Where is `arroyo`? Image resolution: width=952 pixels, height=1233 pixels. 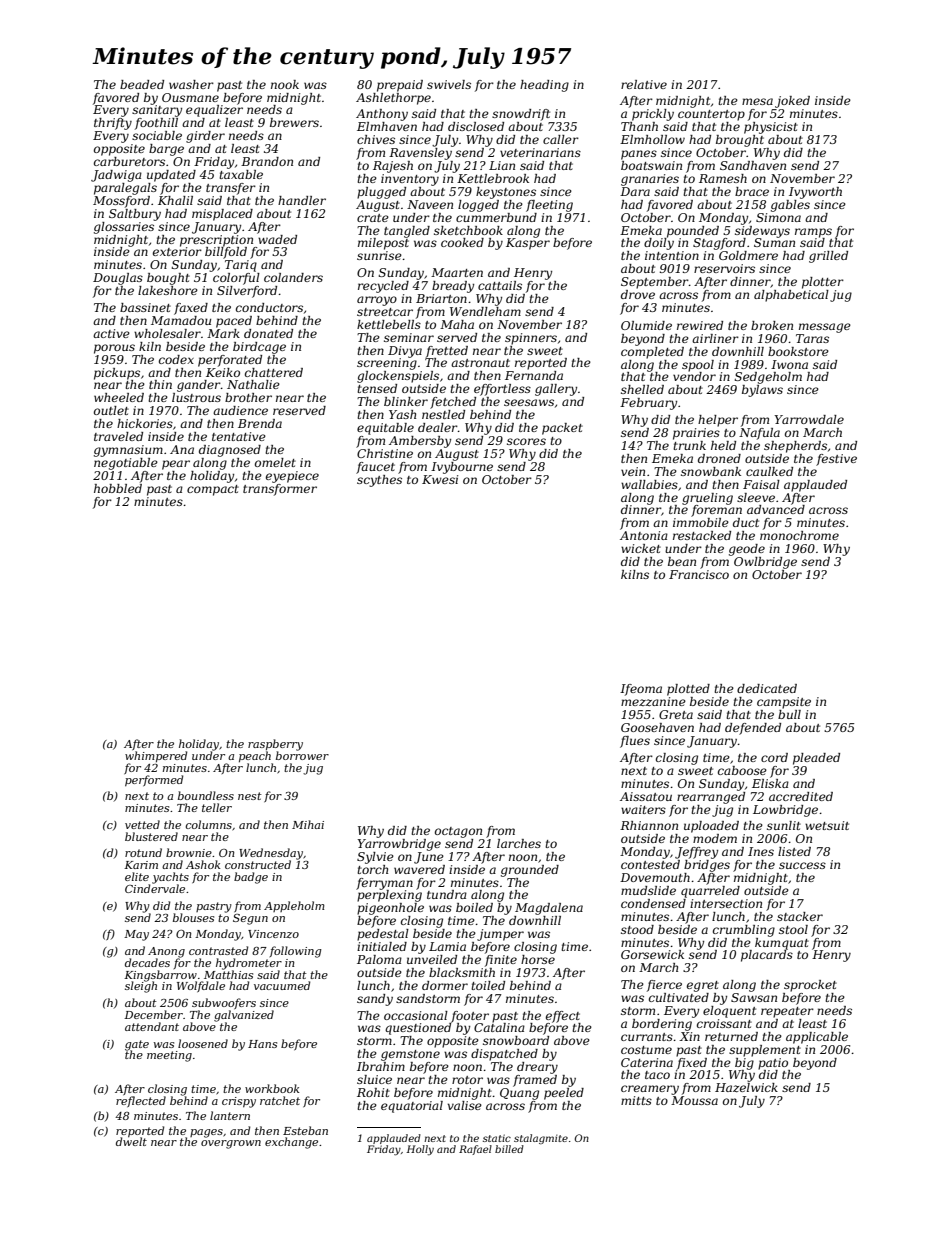
arroyo is located at coordinates (377, 301).
